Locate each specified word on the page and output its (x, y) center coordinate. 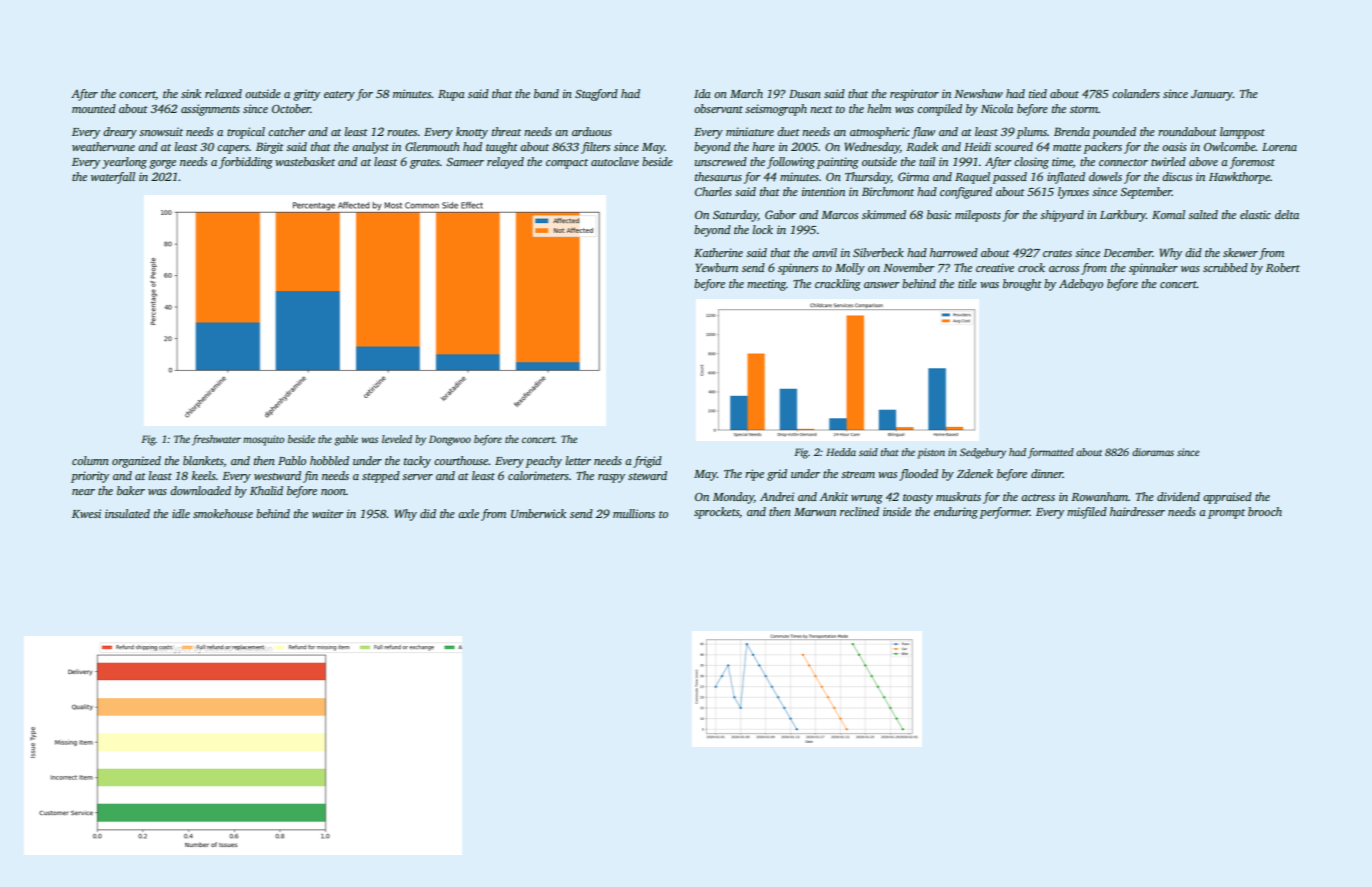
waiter (327, 513)
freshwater (216, 440)
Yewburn (717, 267)
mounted (94, 108)
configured (966, 193)
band (546, 93)
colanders (1136, 93)
